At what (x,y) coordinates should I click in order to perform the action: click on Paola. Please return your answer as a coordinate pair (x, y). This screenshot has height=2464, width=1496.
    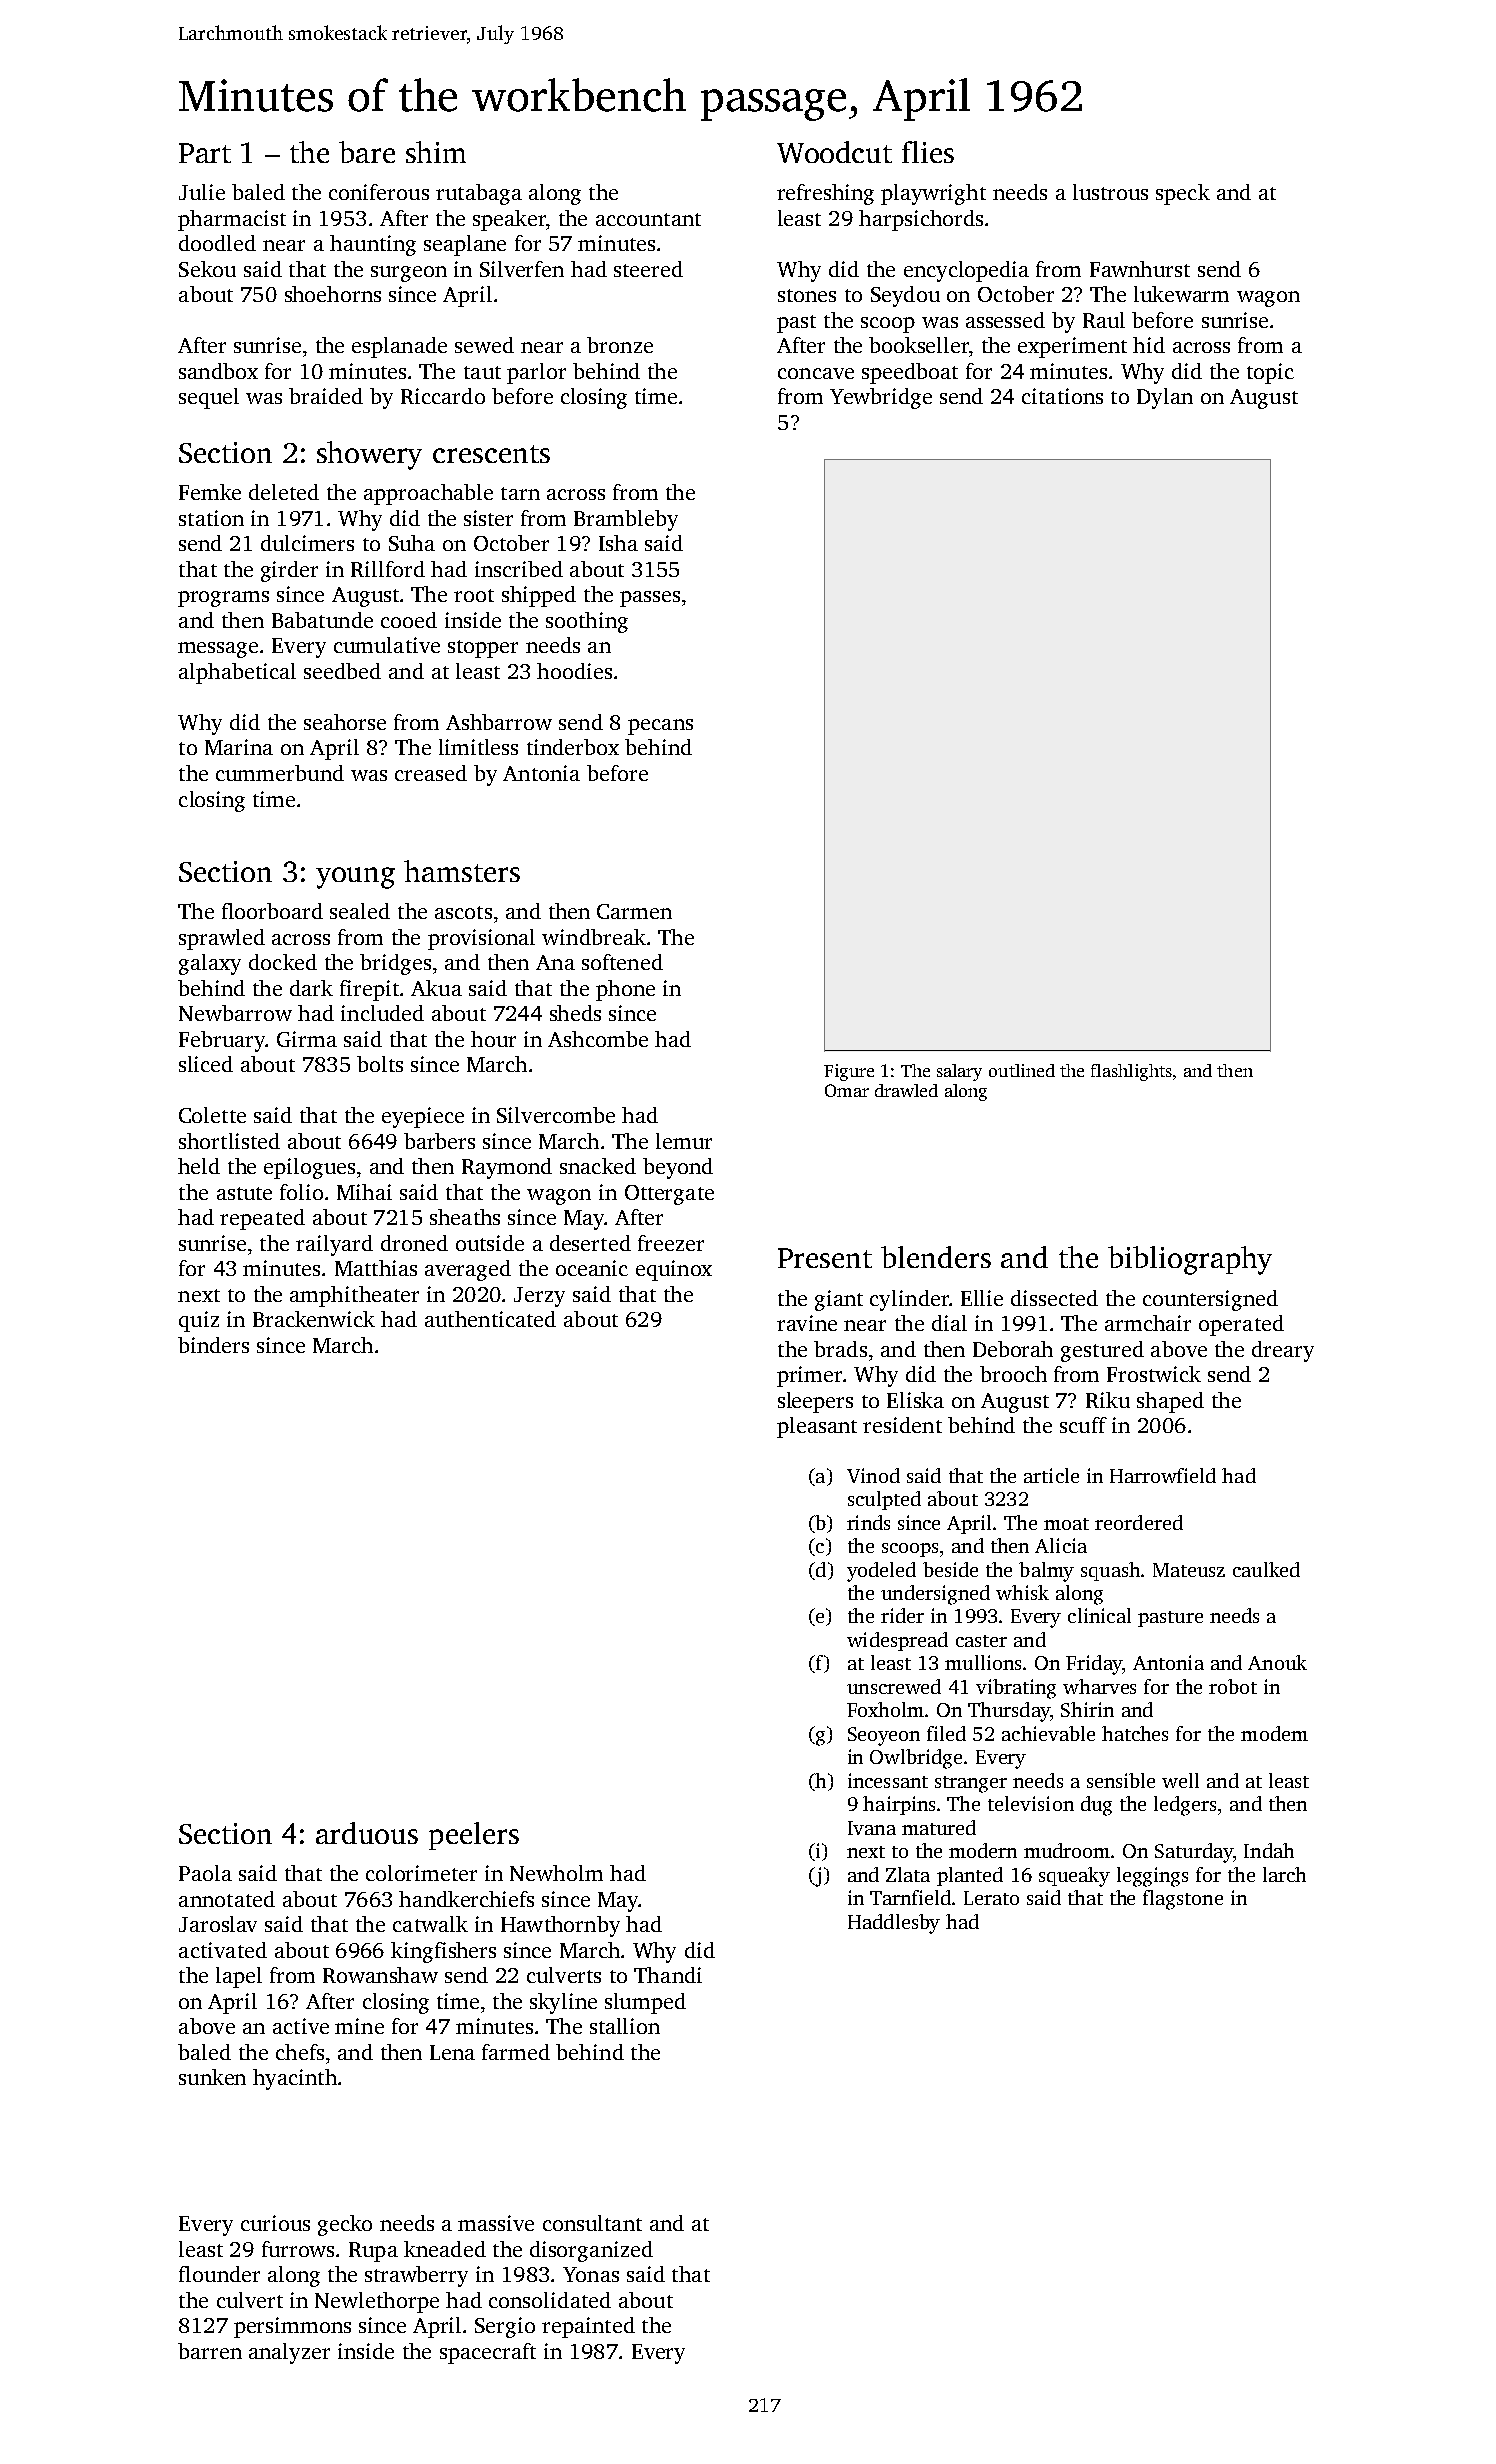
    Looking at the image, I should click on (205, 1873).
